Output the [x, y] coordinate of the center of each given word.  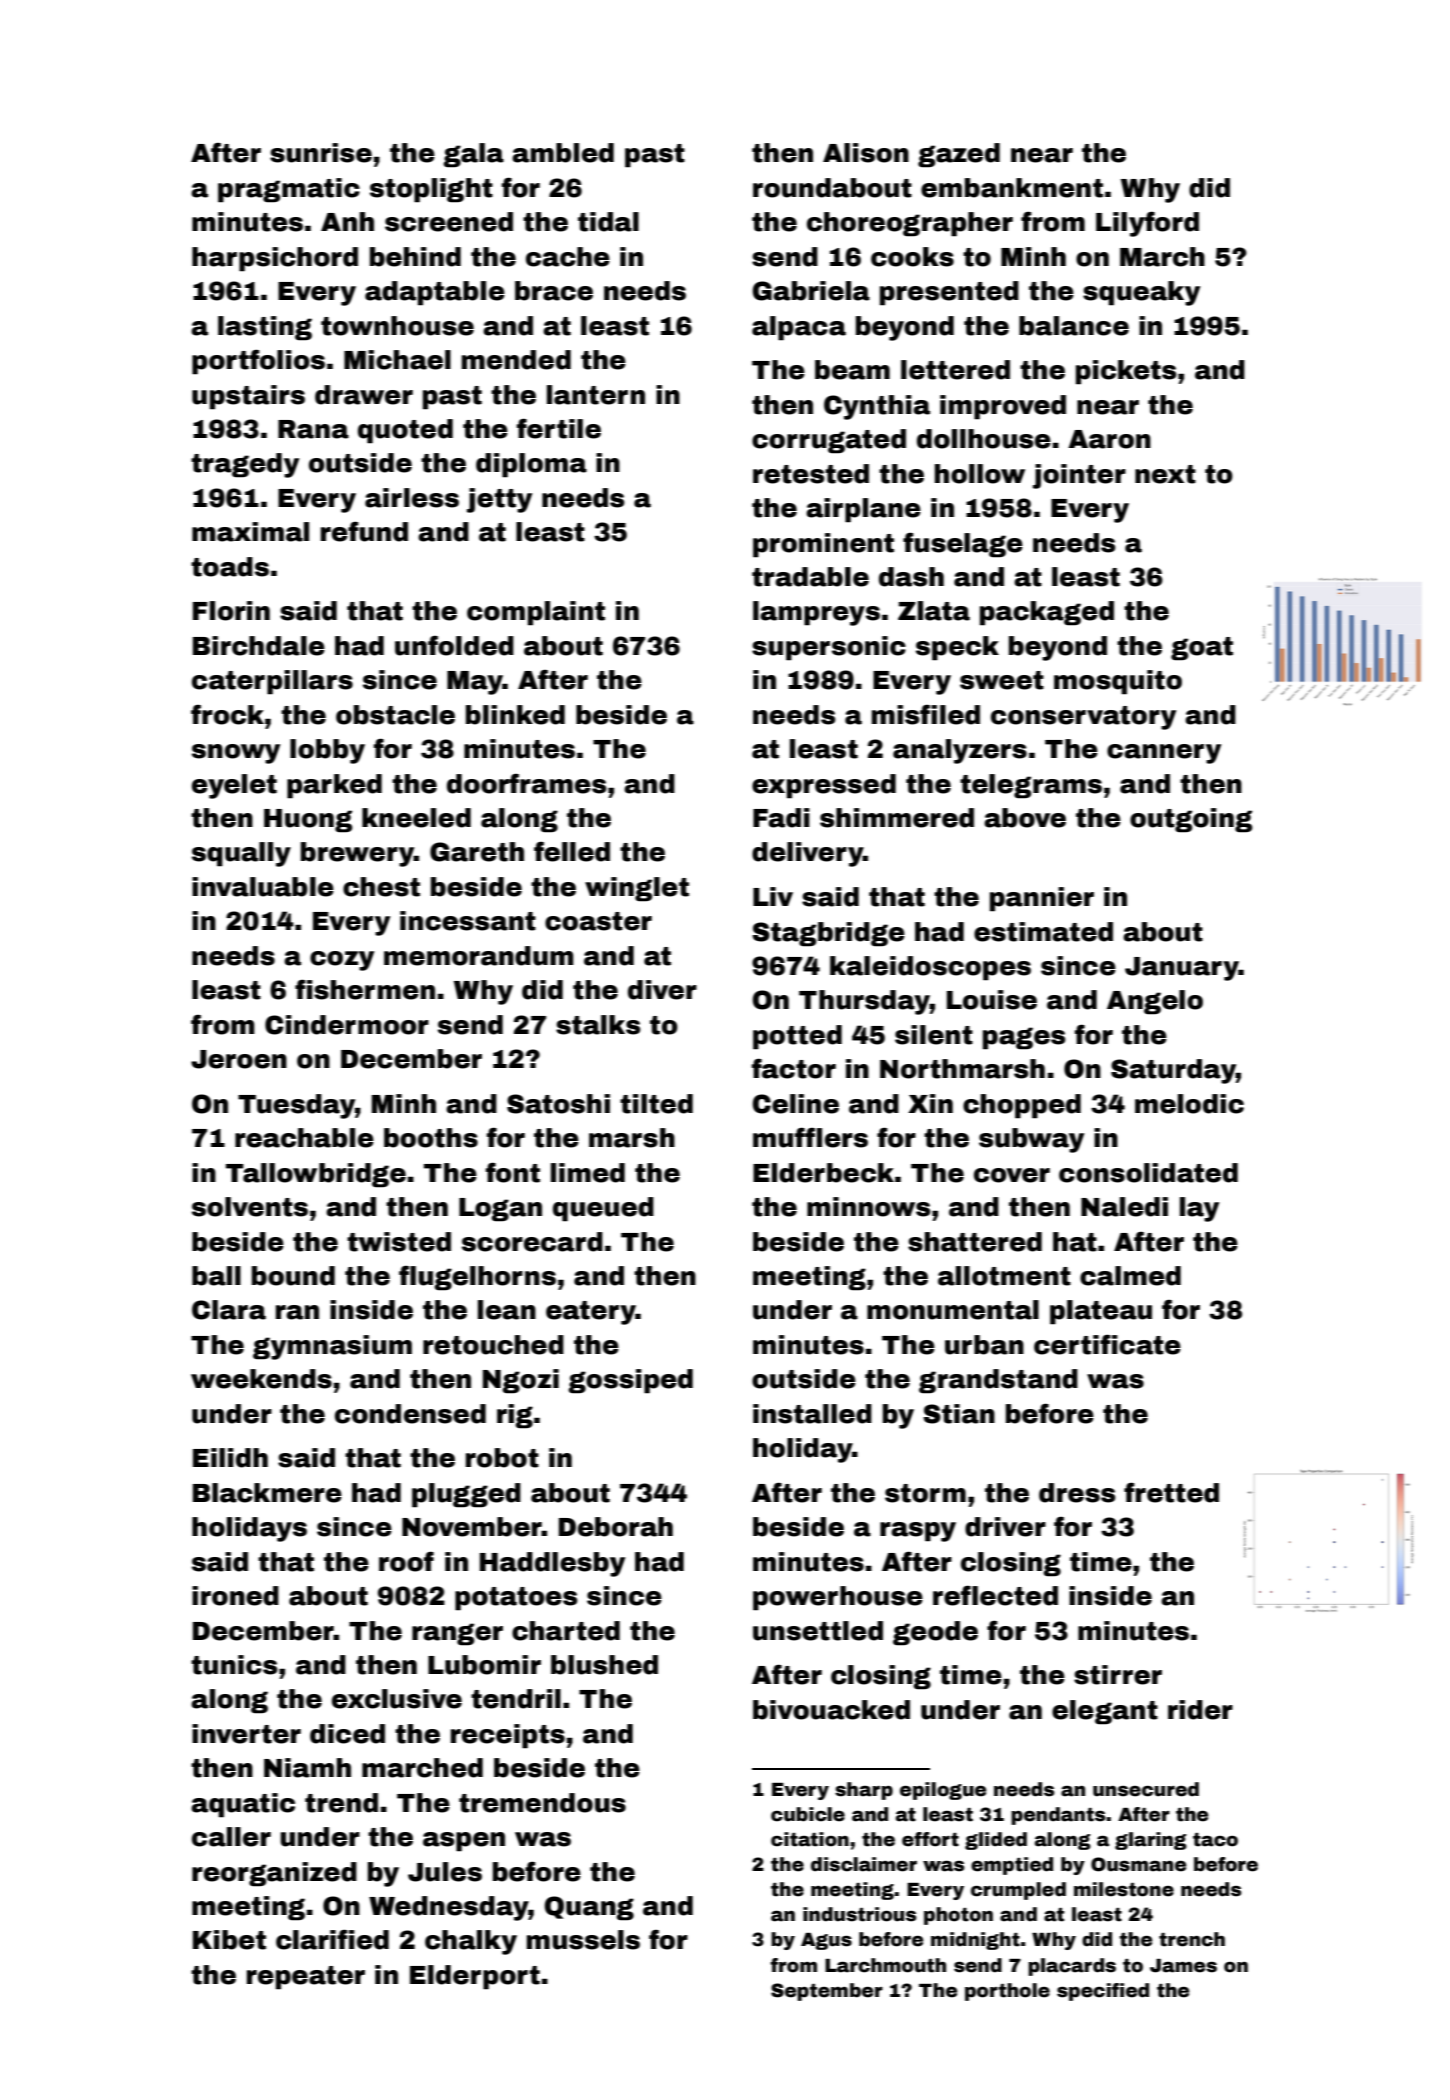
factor [794, 1068]
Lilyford [1147, 224]
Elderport [475, 1977]
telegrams [1031, 786]
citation [810, 1839]
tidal [608, 222]
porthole [1007, 1992]
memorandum [479, 956]
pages [1024, 1038]
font [513, 1172]
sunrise [321, 153]
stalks [598, 1025]
